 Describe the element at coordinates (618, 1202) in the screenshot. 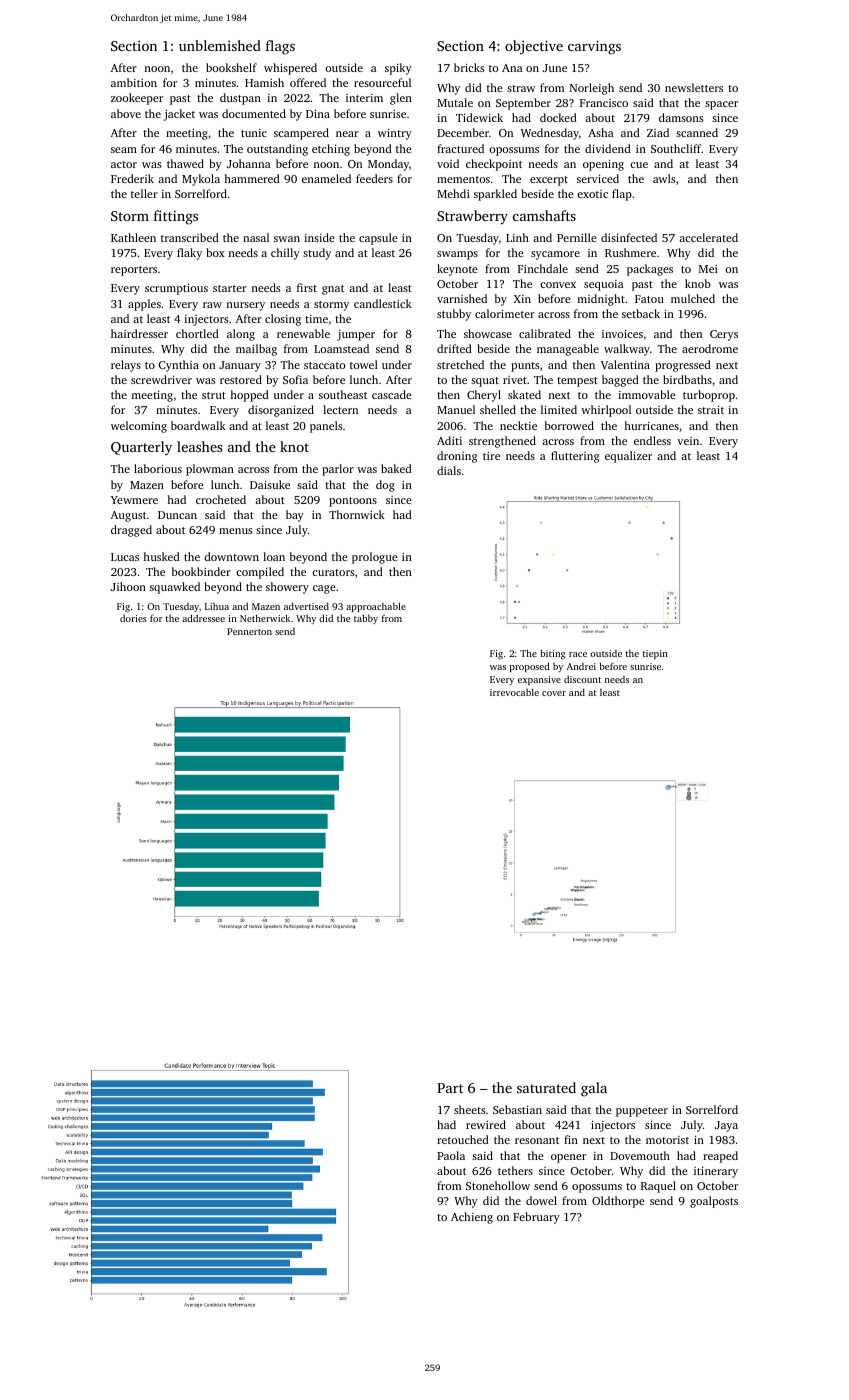

I see `Oldthorpe` at that location.
